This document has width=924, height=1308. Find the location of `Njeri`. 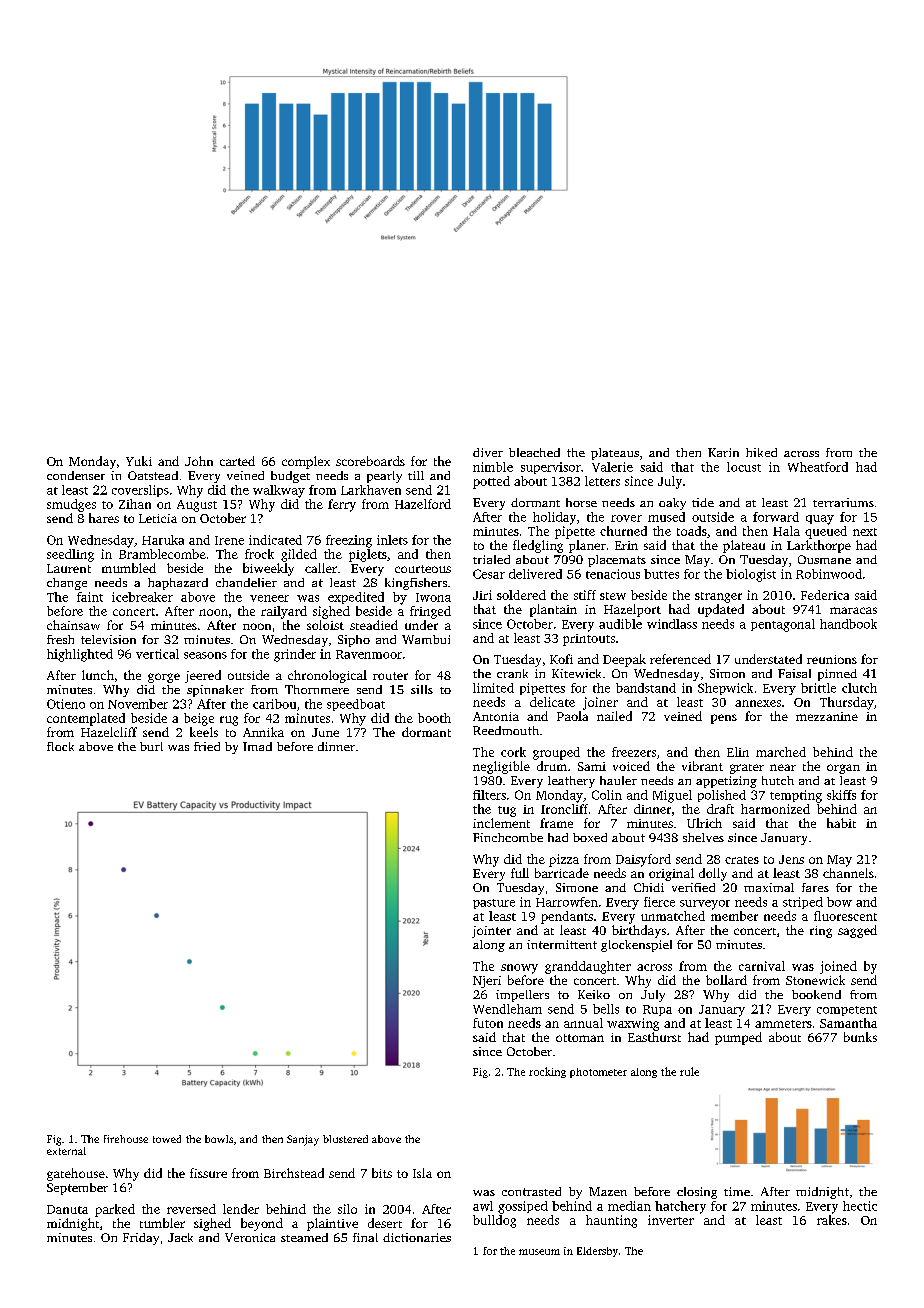

Njeri is located at coordinates (487, 982).
